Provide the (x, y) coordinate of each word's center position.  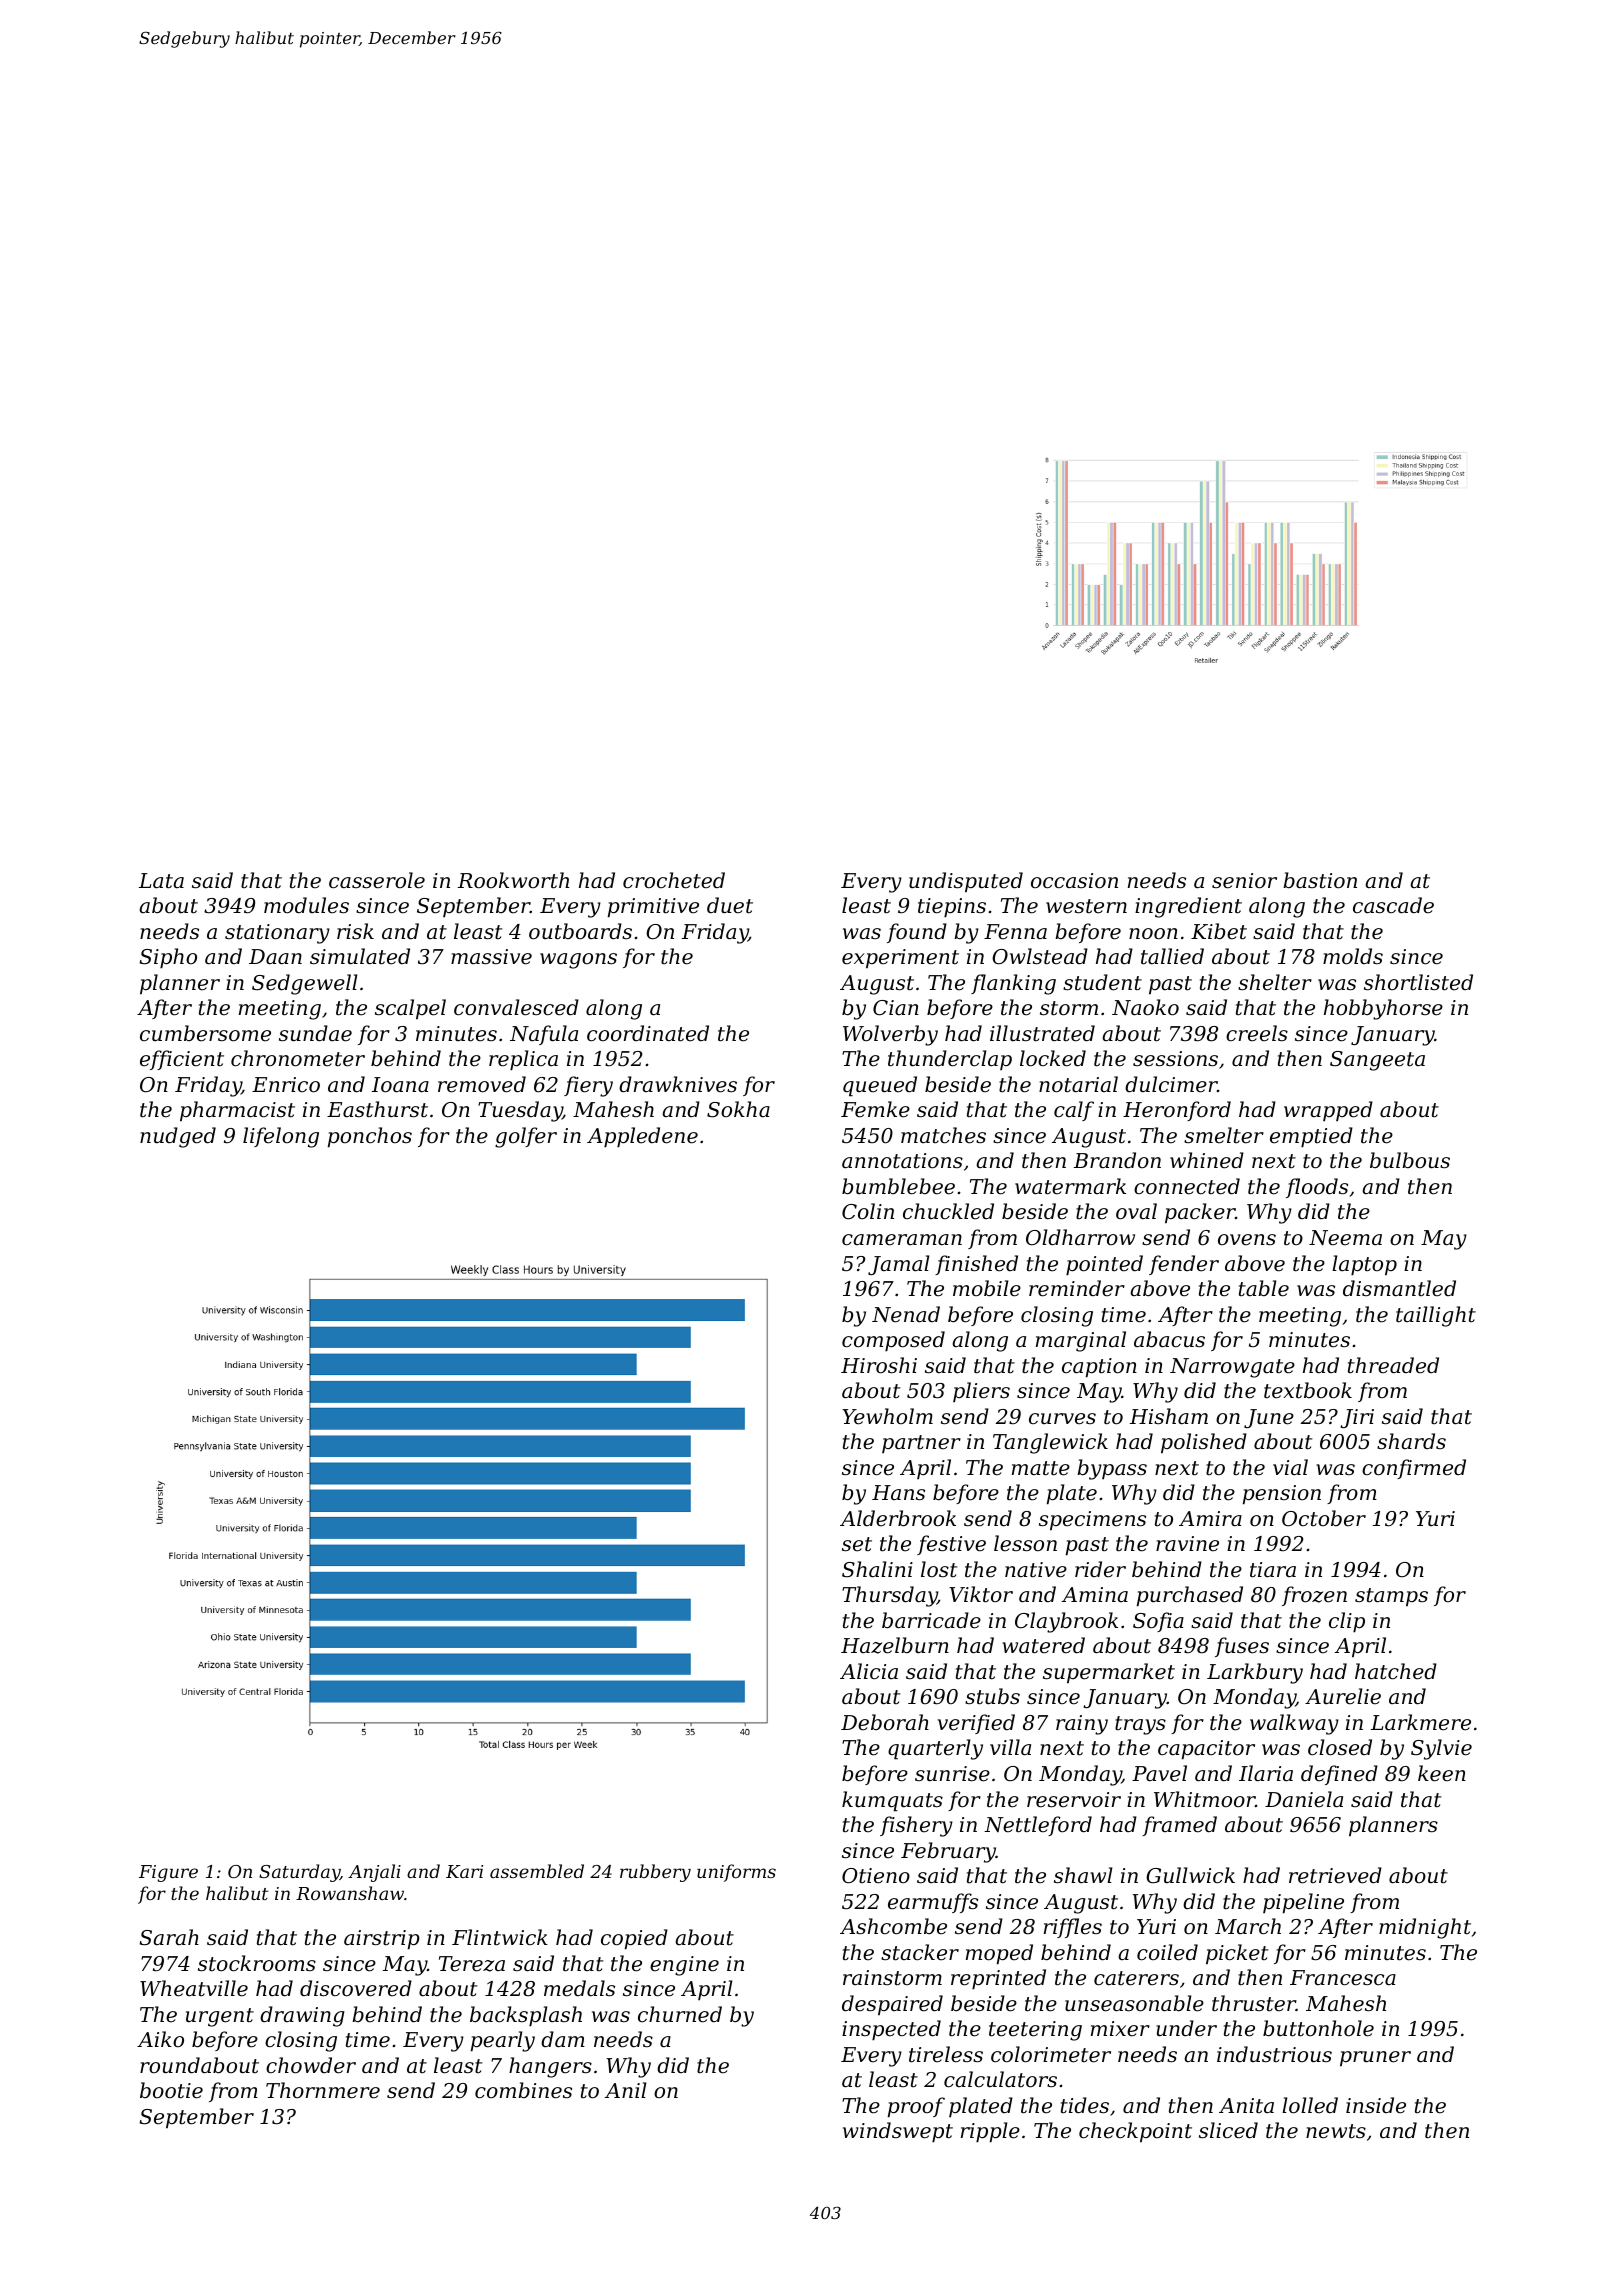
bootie (171, 2090)
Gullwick (1190, 1875)
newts (1336, 2131)
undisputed (966, 882)
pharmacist (237, 1111)
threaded (1393, 1365)
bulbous (1410, 1160)
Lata (161, 881)
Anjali (374, 1873)
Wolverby (890, 1035)
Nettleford (1038, 1826)
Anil (625, 2090)
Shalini (877, 1569)
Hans (898, 1493)
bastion (1320, 880)
